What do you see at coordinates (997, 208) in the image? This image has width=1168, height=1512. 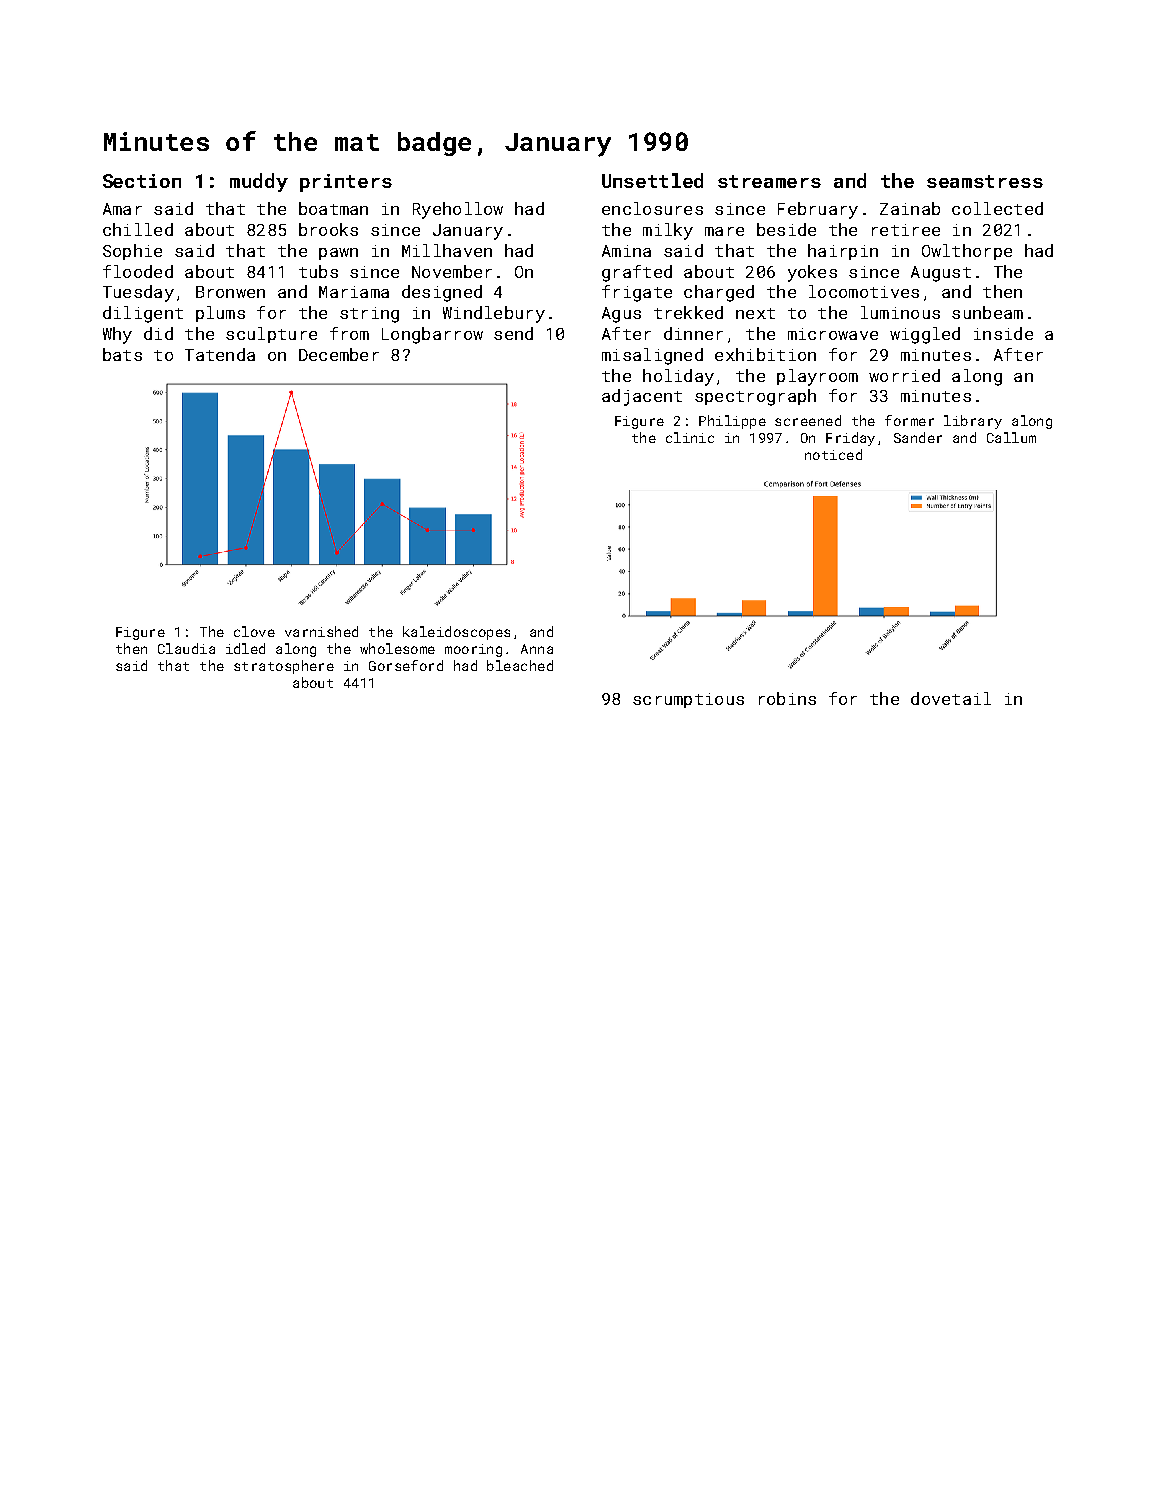 I see `collected` at bounding box center [997, 208].
